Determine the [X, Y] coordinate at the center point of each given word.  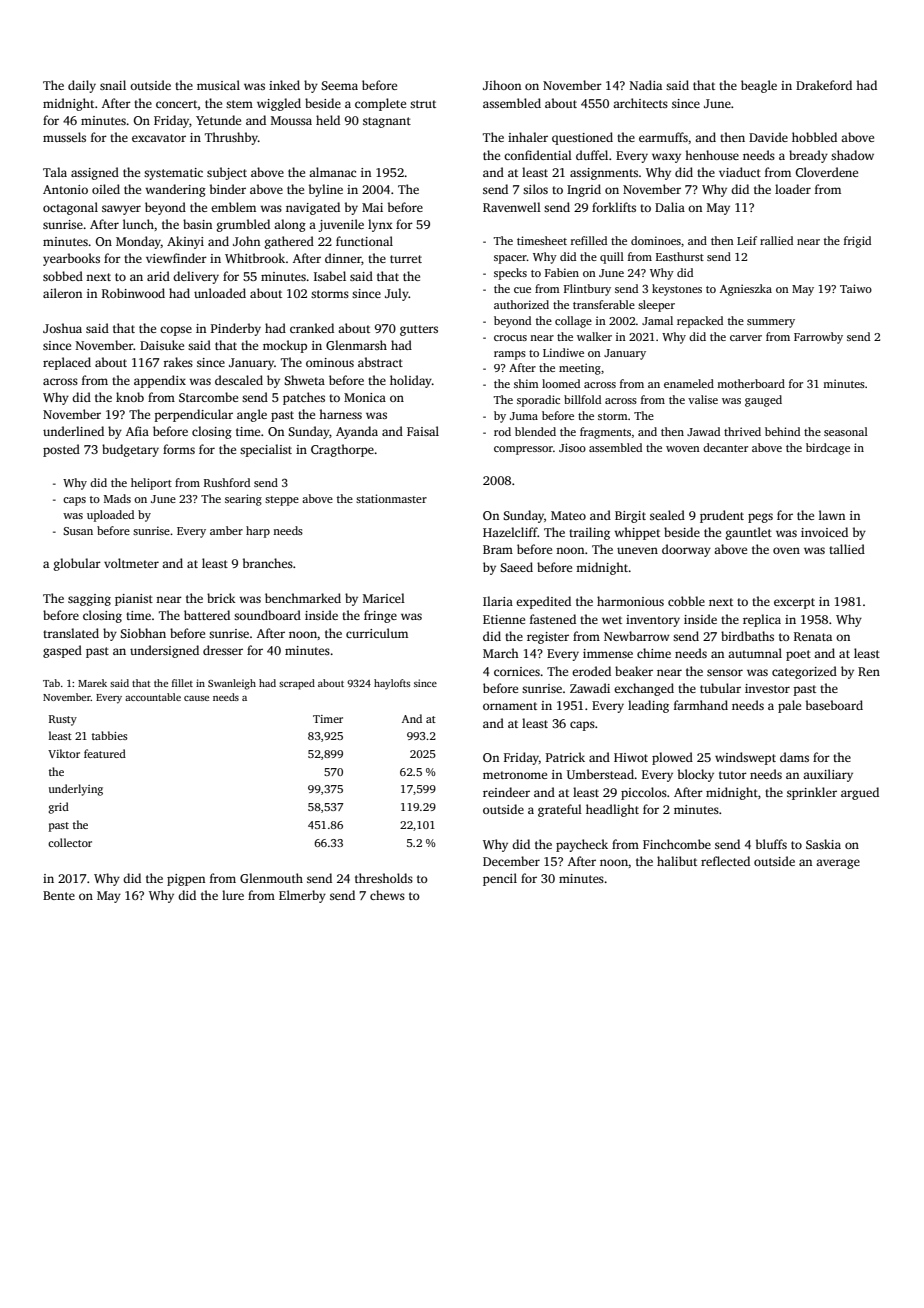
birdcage [828, 449]
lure [233, 895]
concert [177, 104]
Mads [117, 498]
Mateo [568, 515]
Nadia [646, 85]
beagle [759, 86]
